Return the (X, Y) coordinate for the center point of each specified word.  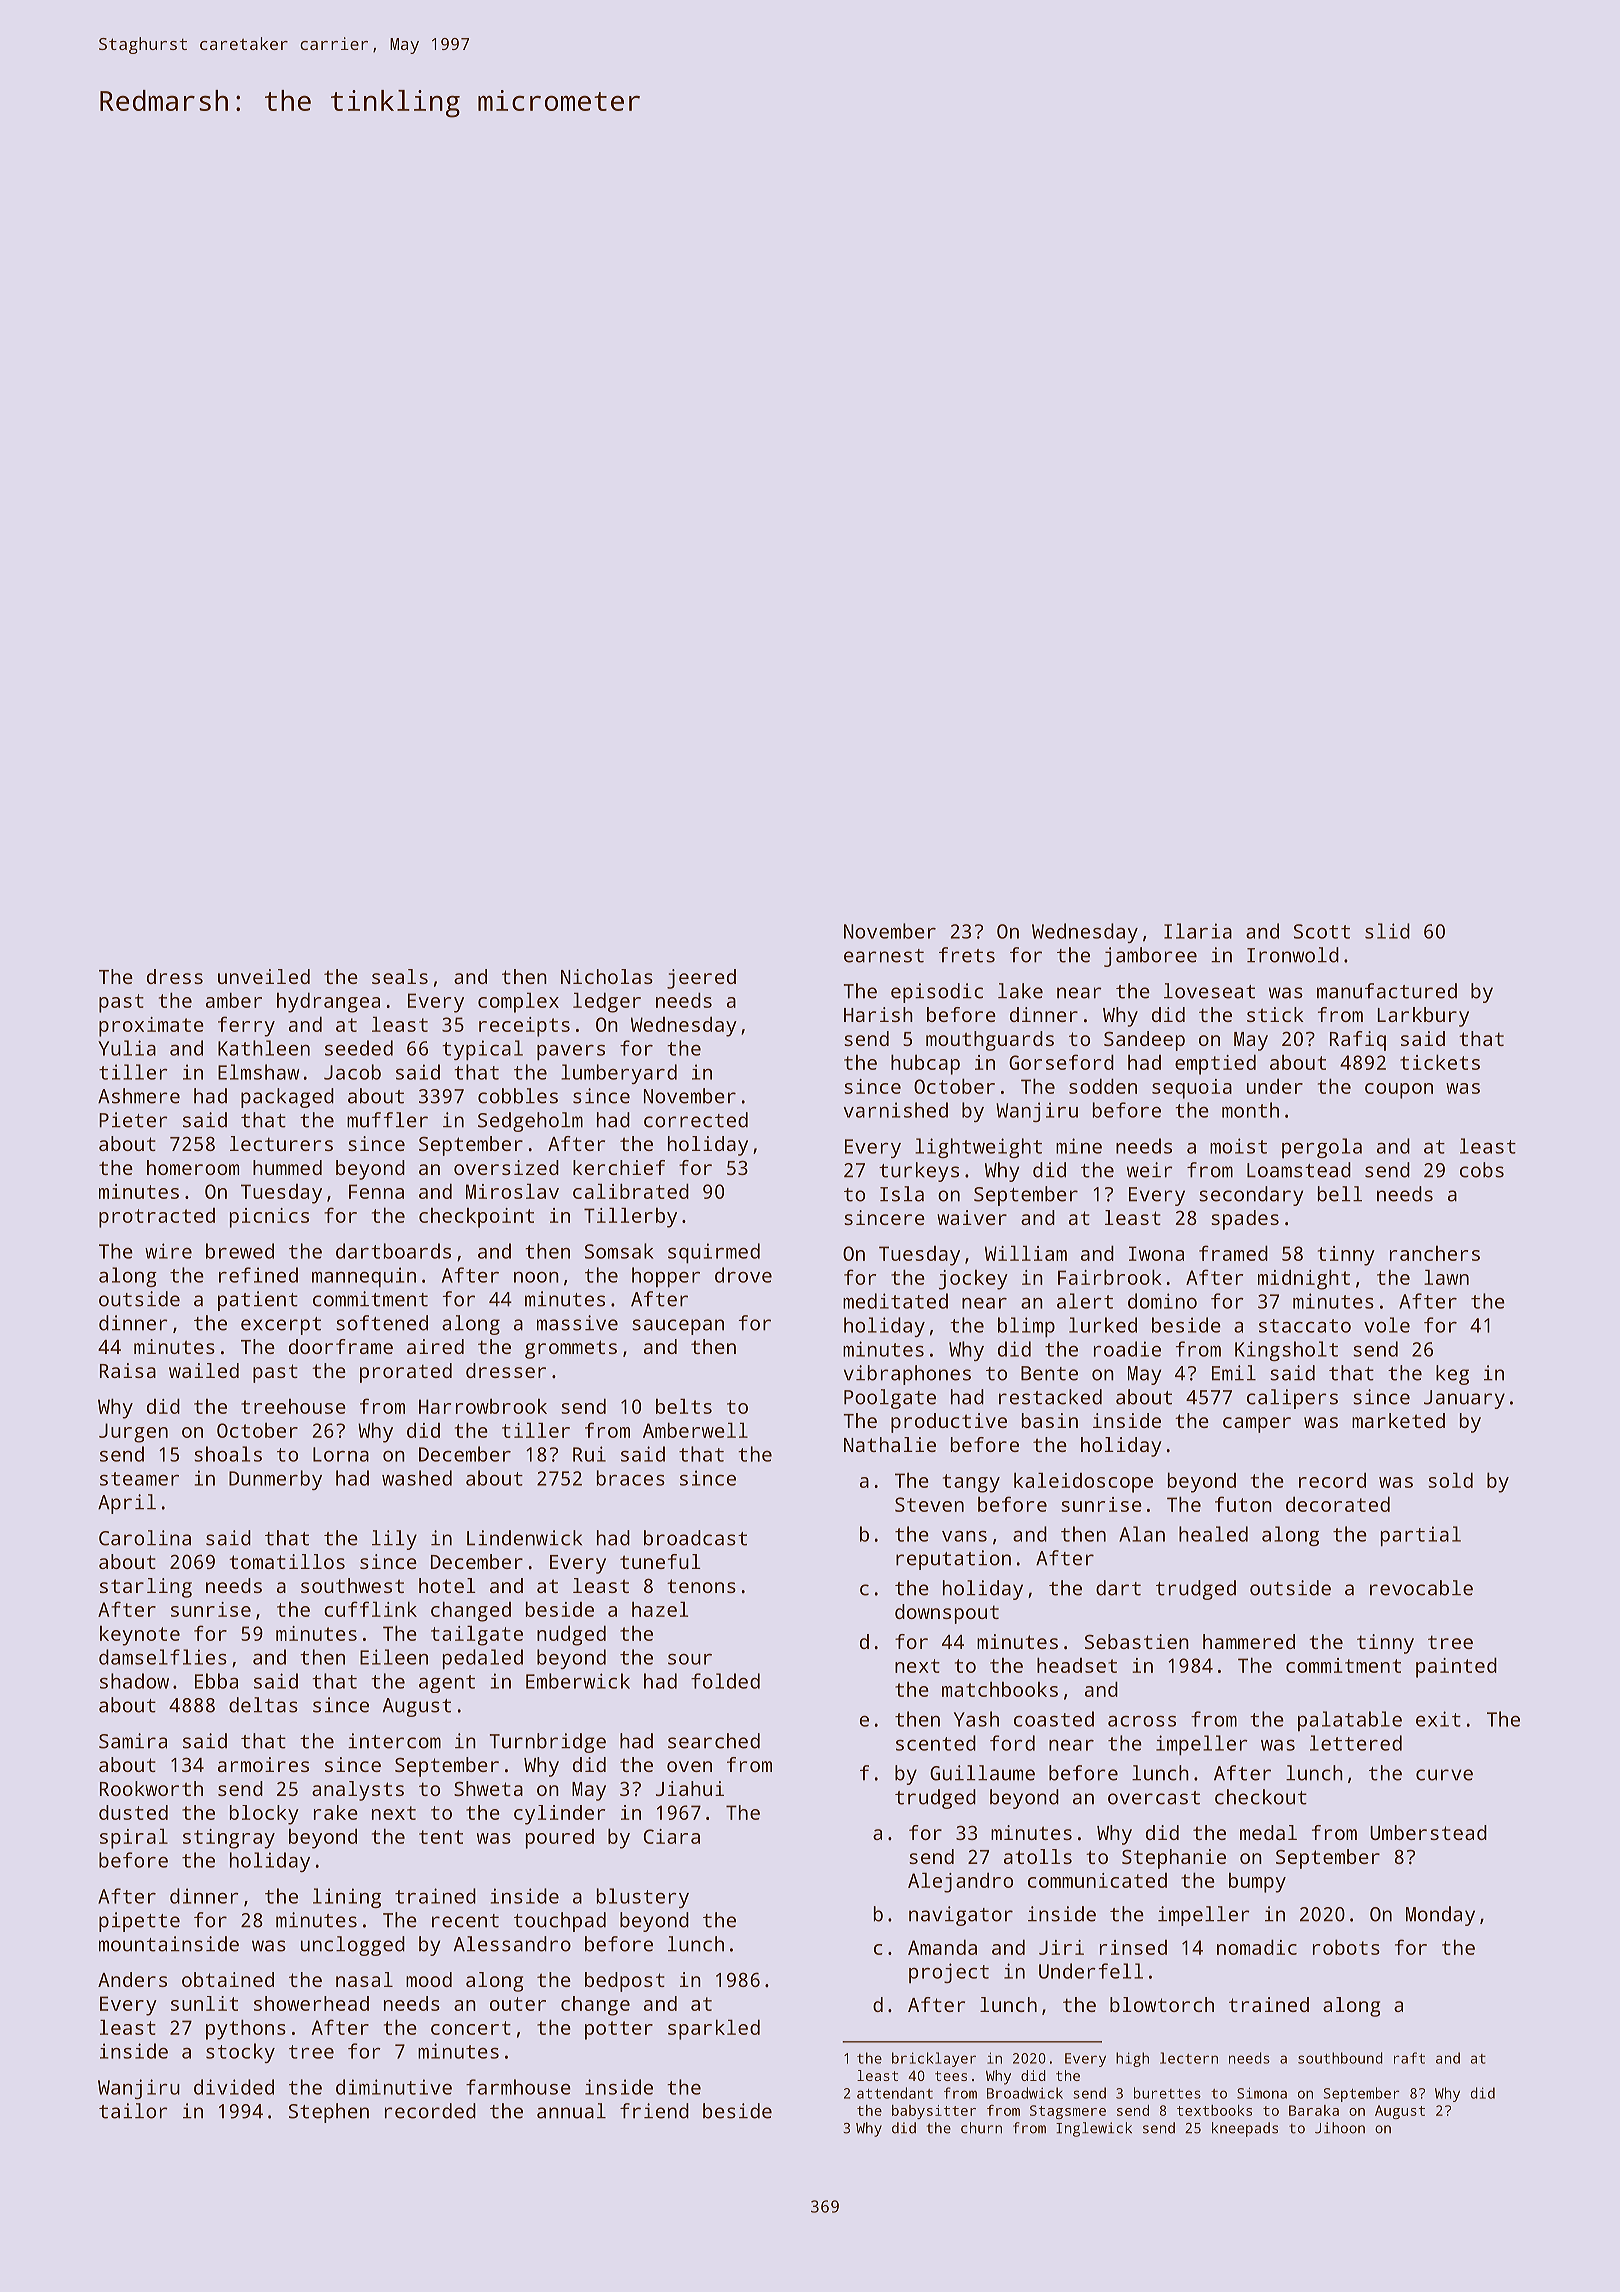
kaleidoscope (1083, 1482)
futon (1243, 1504)
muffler (387, 1120)
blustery (643, 1898)
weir (1150, 1170)
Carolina (145, 1538)
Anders (132, 1979)
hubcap (925, 1064)
